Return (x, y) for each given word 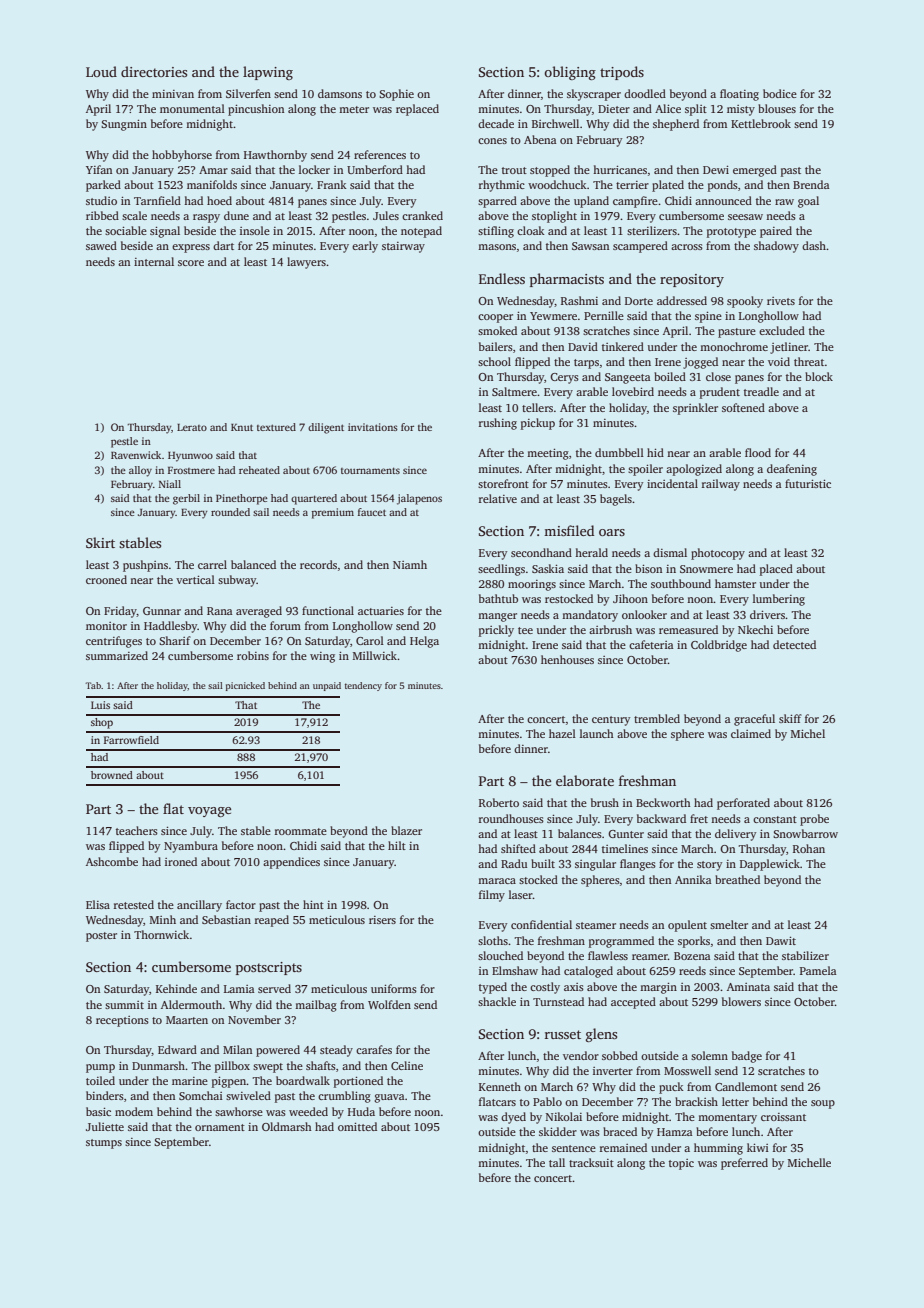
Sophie (396, 95)
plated (668, 186)
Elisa (98, 904)
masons (497, 247)
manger (497, 617)
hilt (397, 845)
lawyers (306, 263)
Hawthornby (275, 156)
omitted (357, 1126)
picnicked (245, 686)
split (696, 110)
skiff (790, 718)
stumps (104, 1144)
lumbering (779, 600)
